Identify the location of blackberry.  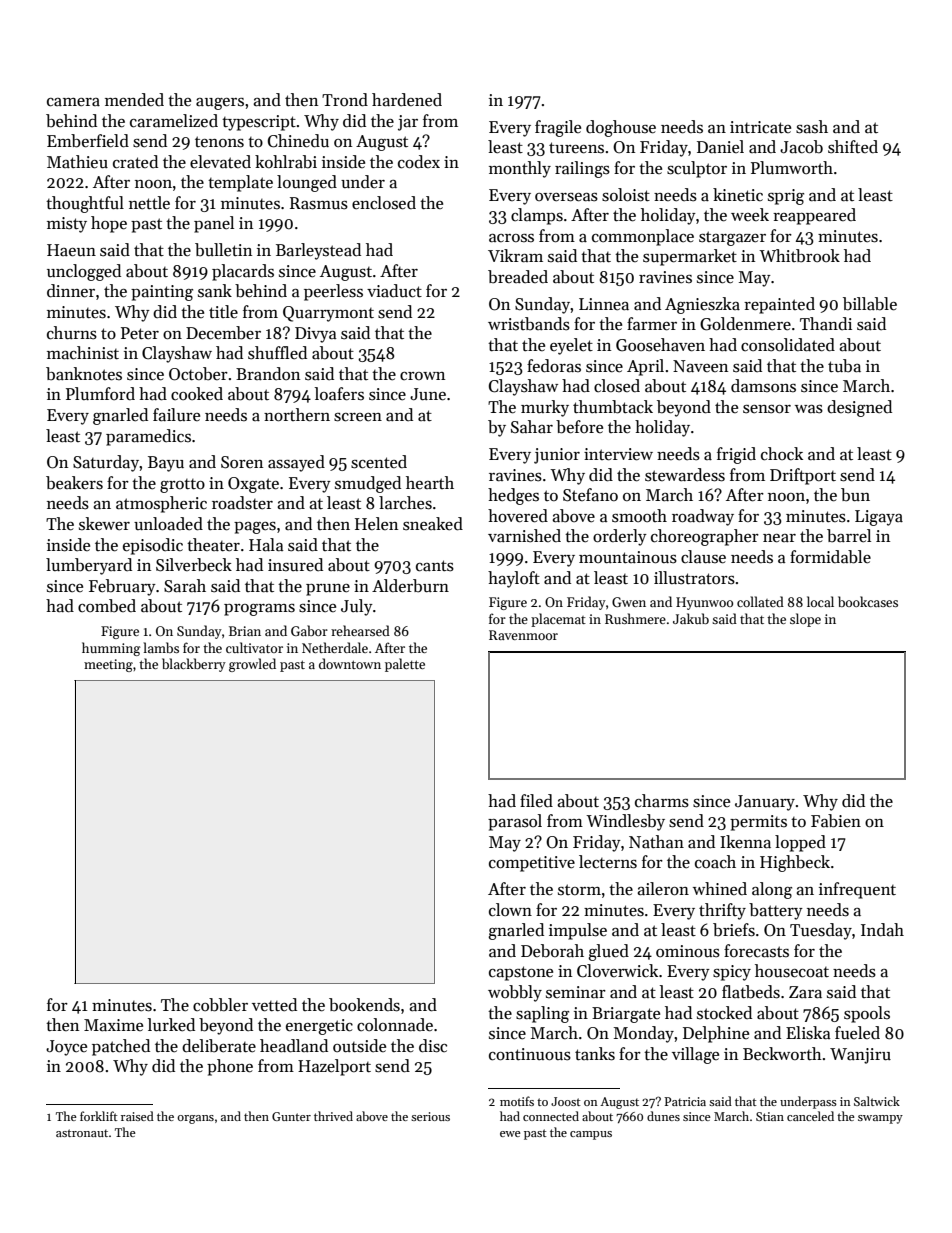
(194, 665).
